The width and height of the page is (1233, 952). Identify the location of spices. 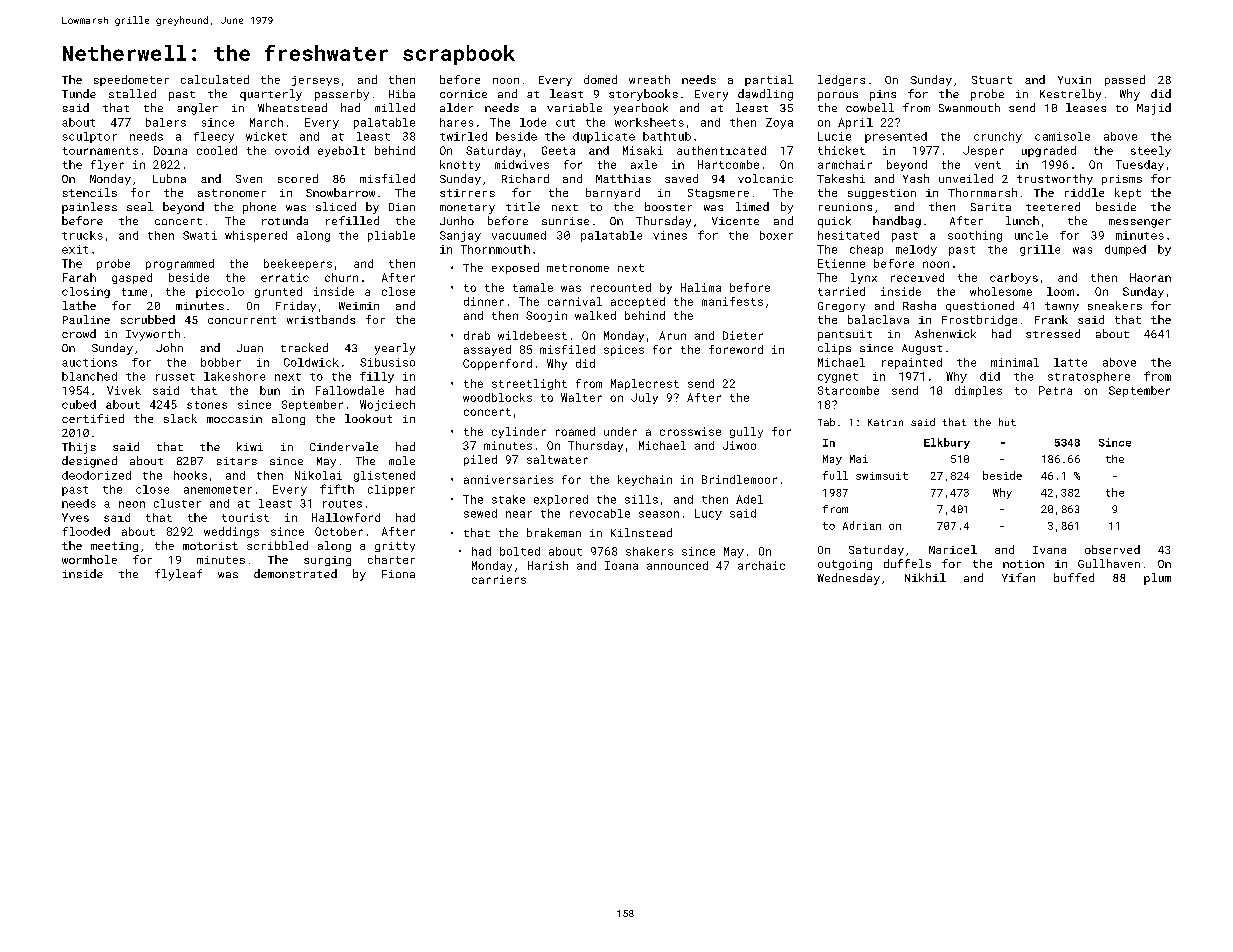
(624, 350).
